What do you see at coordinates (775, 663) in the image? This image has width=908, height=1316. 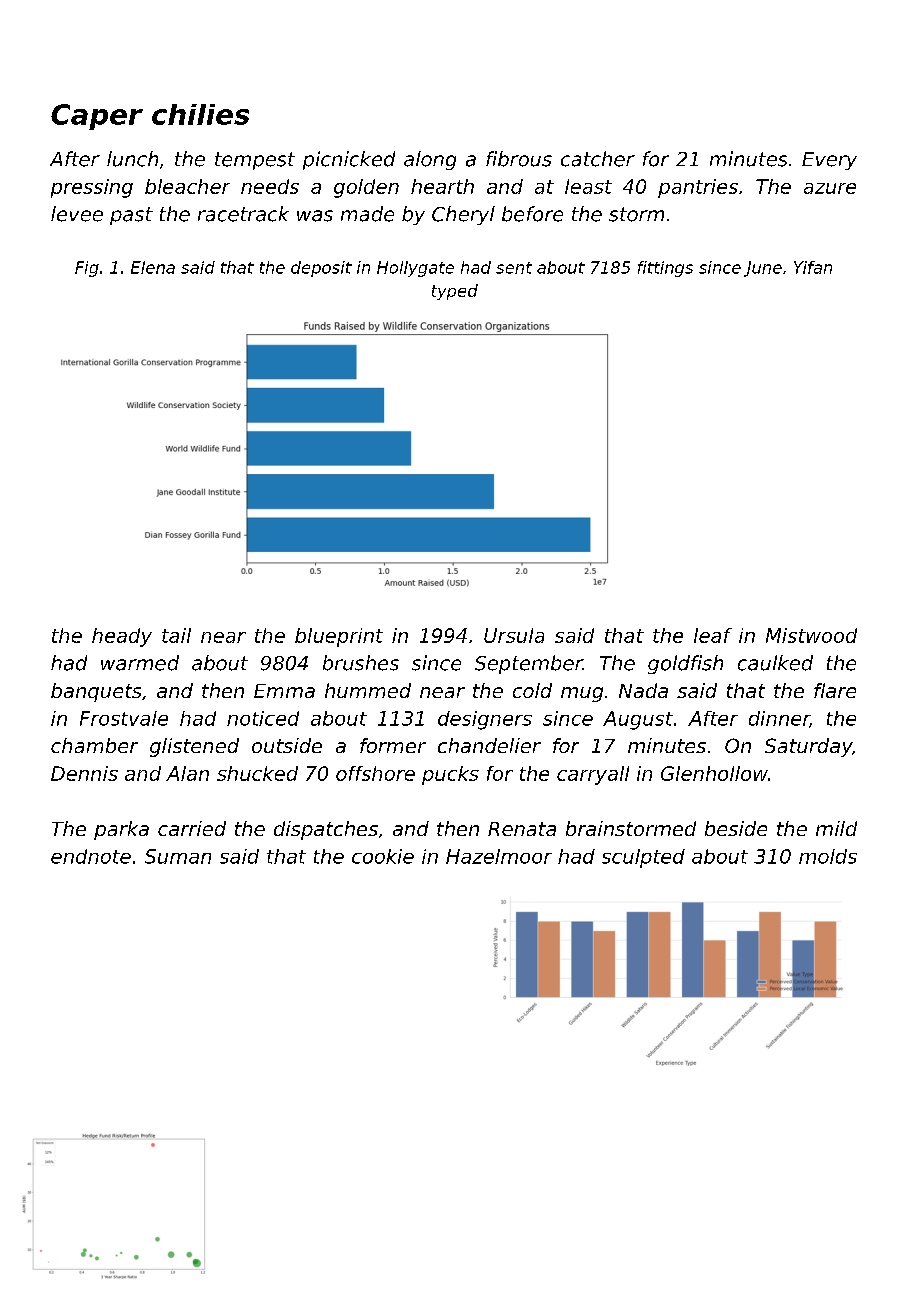 I see `caulked` at bounding box center [775, 663].
